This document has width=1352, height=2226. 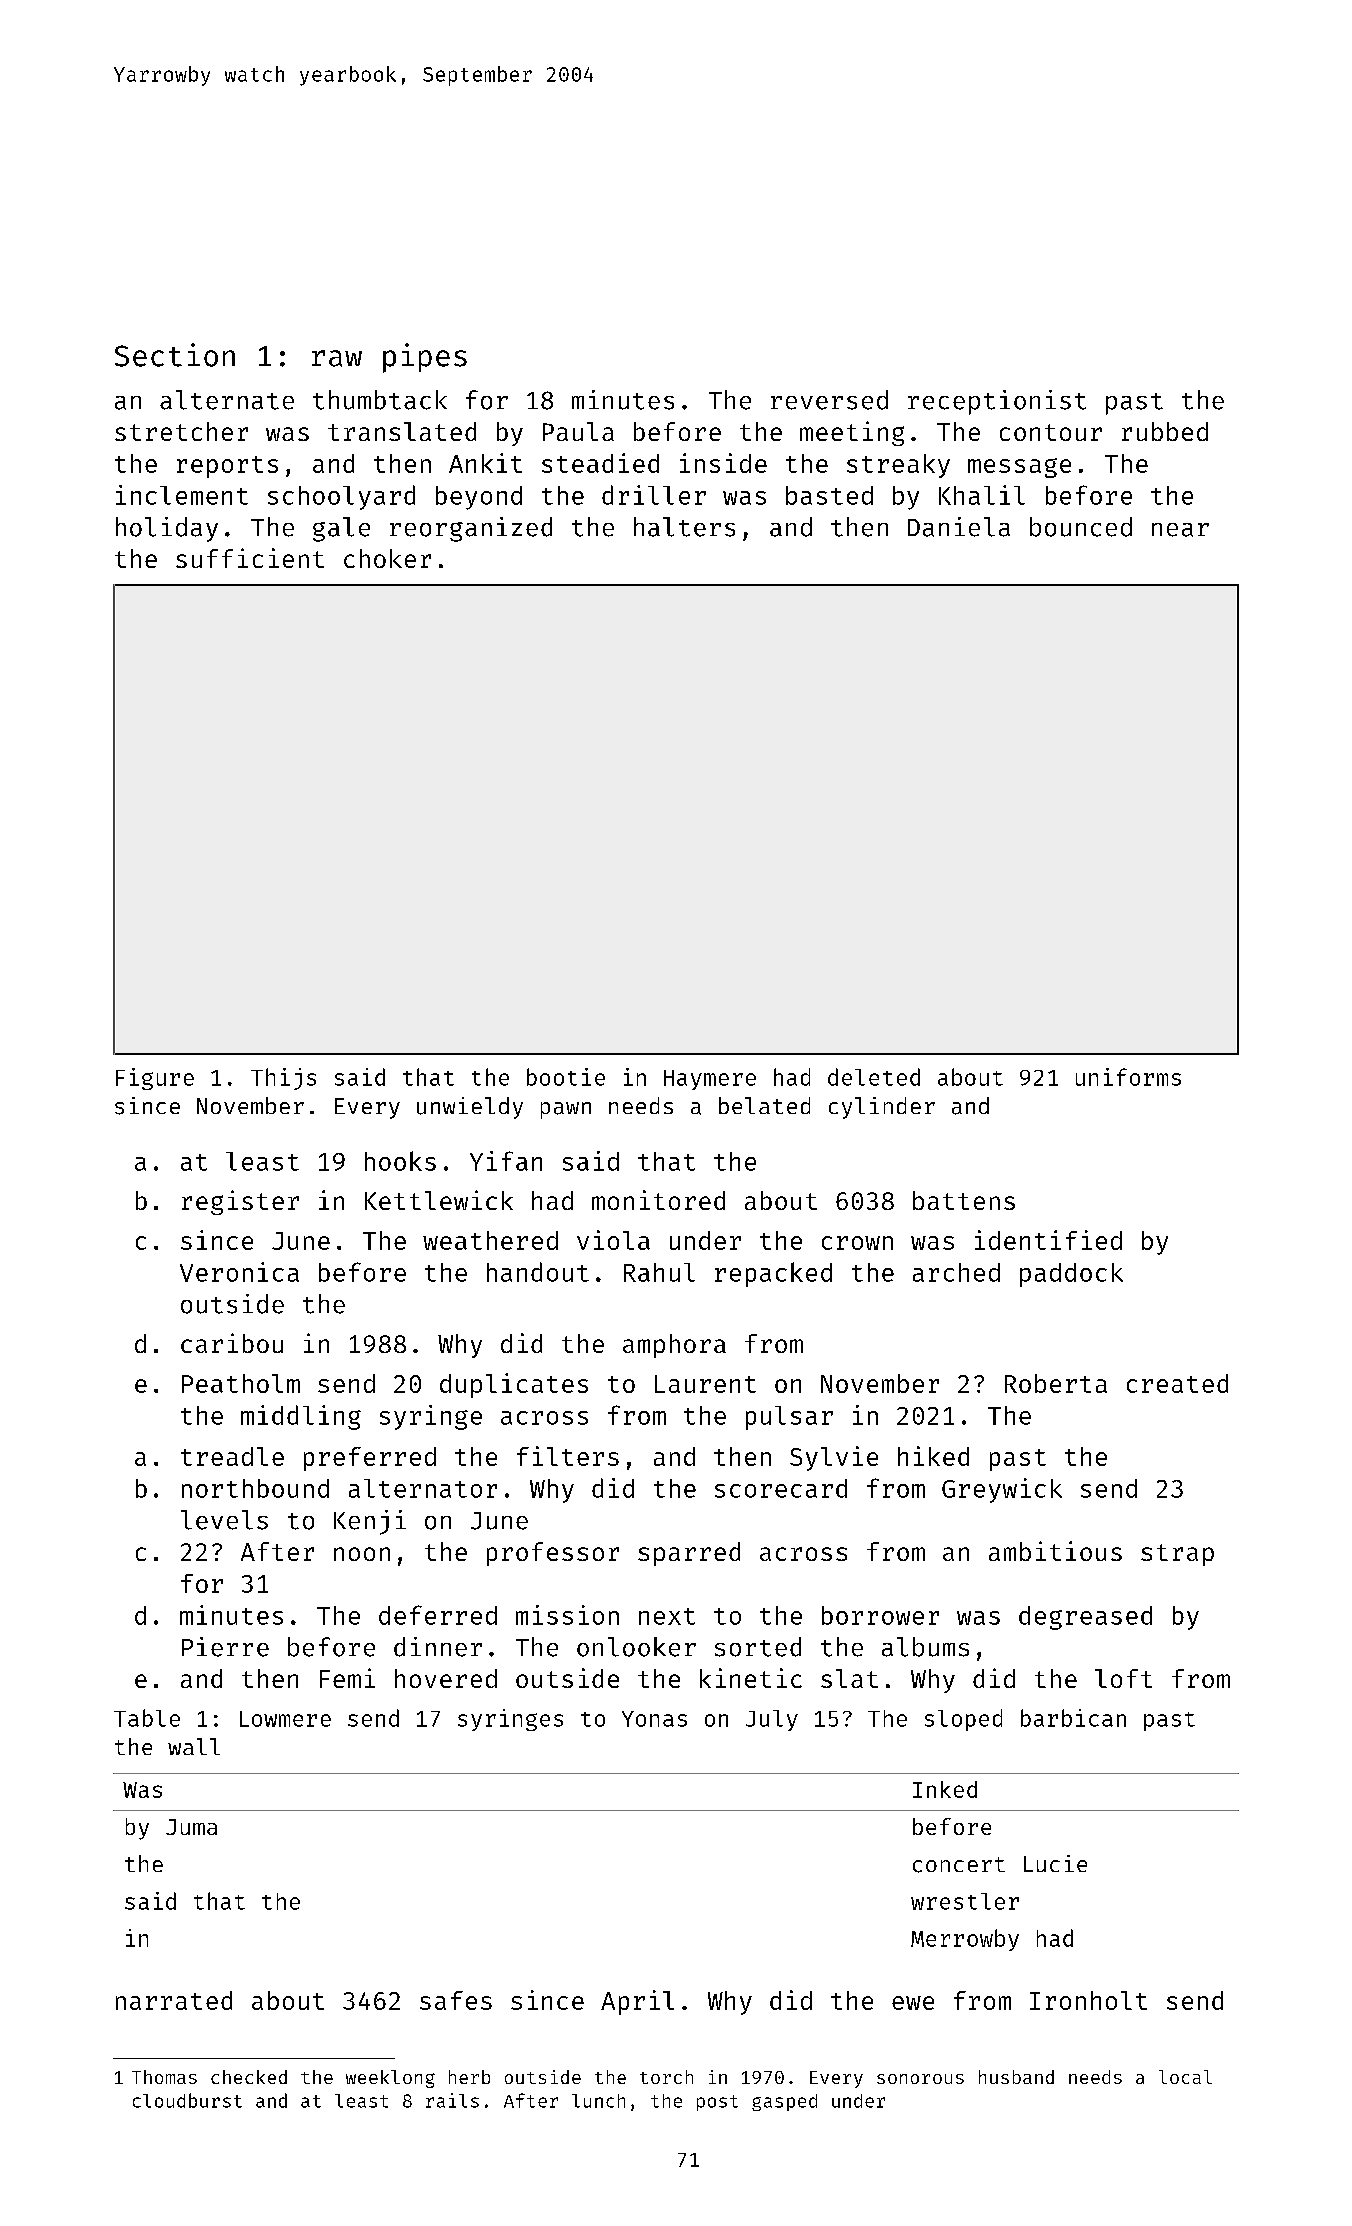 I want to click on Haymere, so click(x=710, y=1080).
